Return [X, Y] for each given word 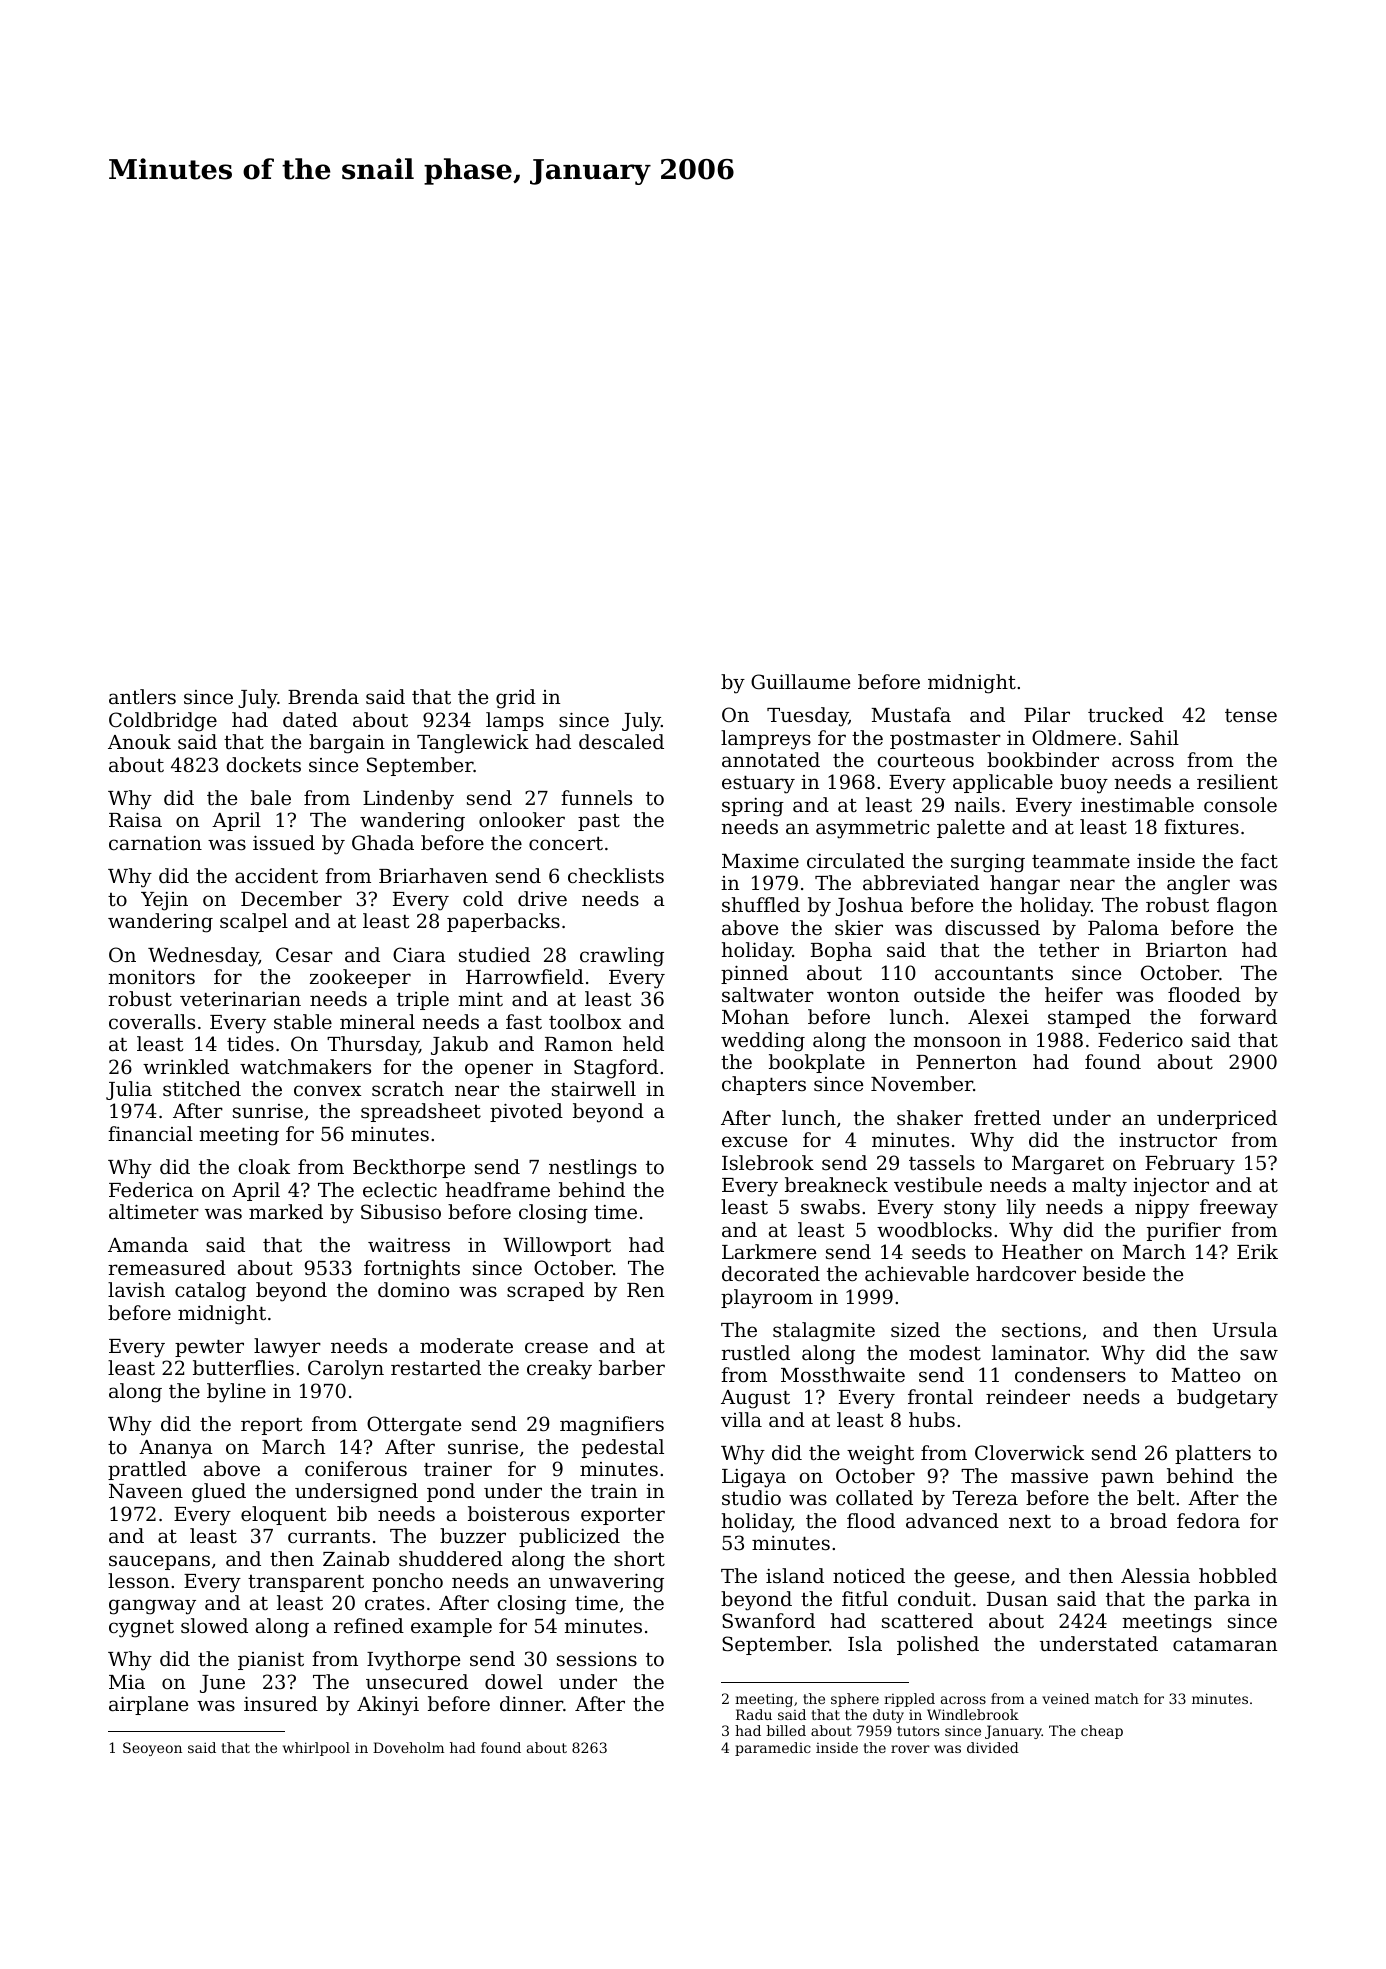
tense [1251, 715]
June [222, 1684]
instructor [1168, 1140]
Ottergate [414, 1426]
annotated [771, 759]
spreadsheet [421, 1112]
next [1030, 1521]
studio [751, 1497]
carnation [155, 843]
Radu [754, 1714]
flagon [1247, 907]
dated [310, 719]
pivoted [526, 1112]
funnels [596, 797]
